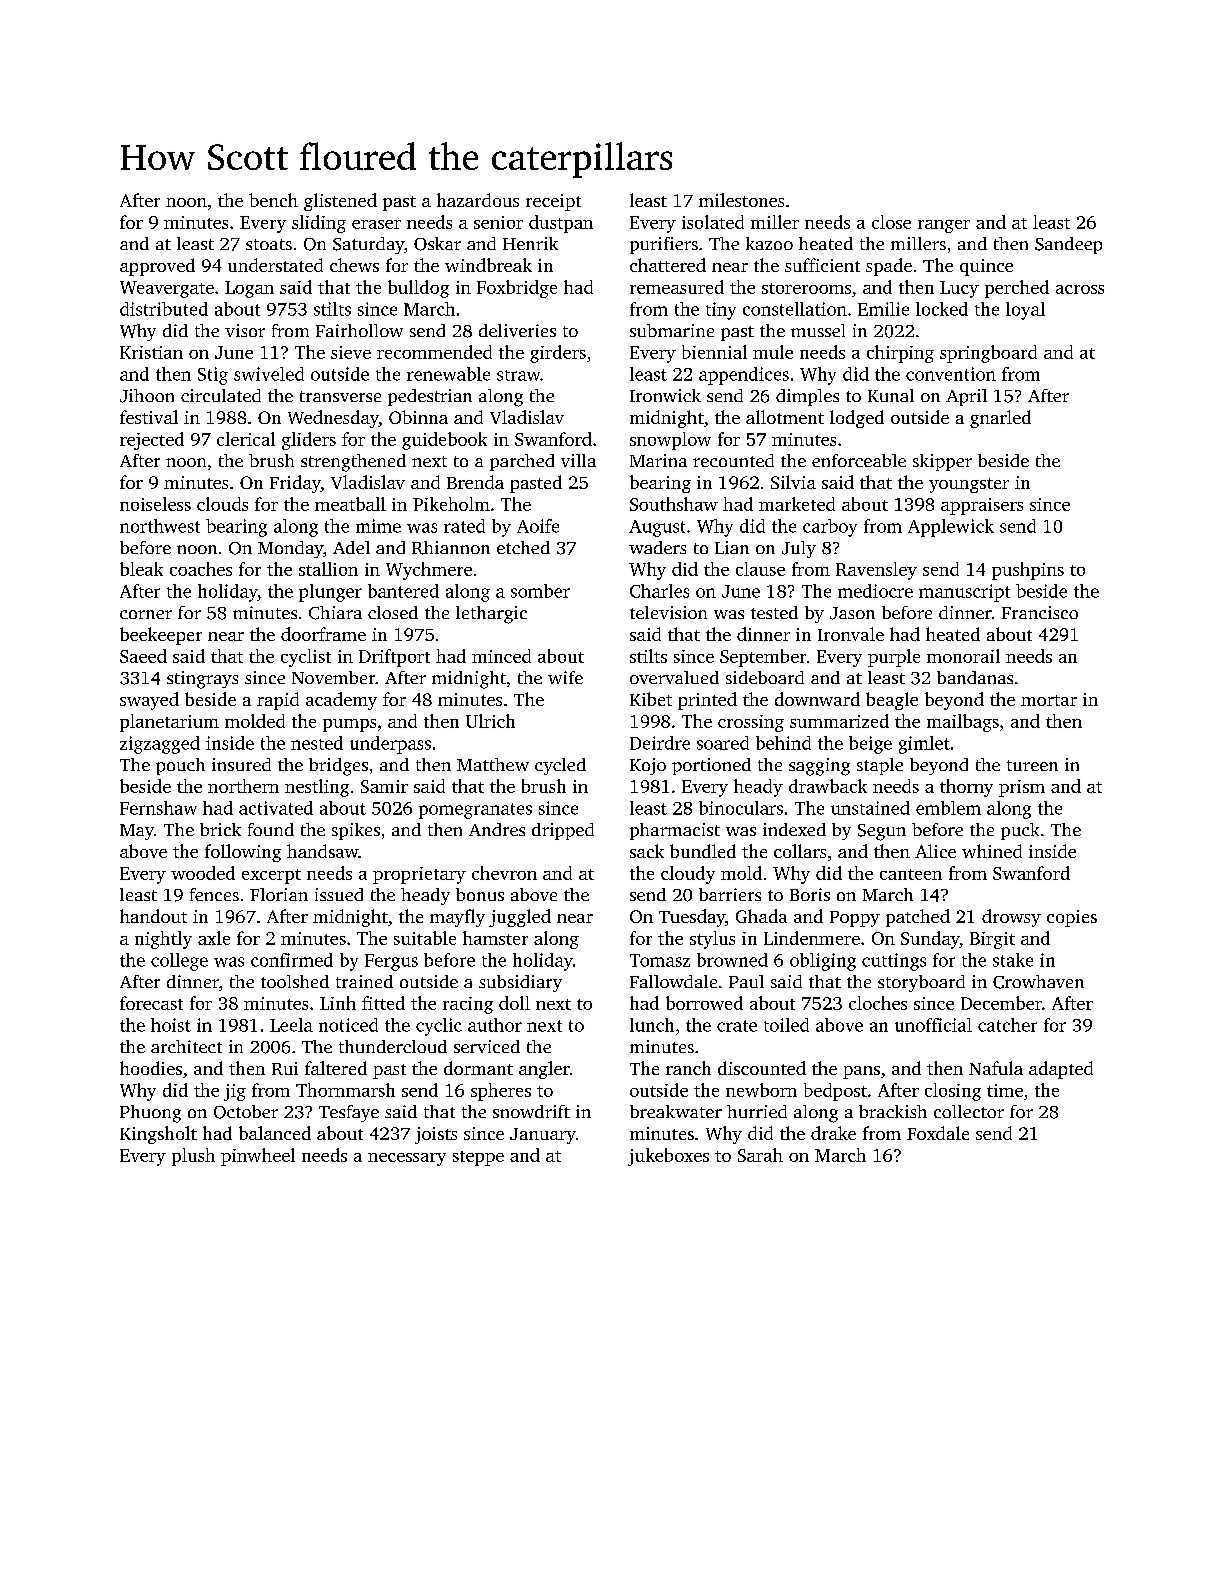 This screenshot has width=1227, height=1588. I want to click on portioned, so click(711, 766).
